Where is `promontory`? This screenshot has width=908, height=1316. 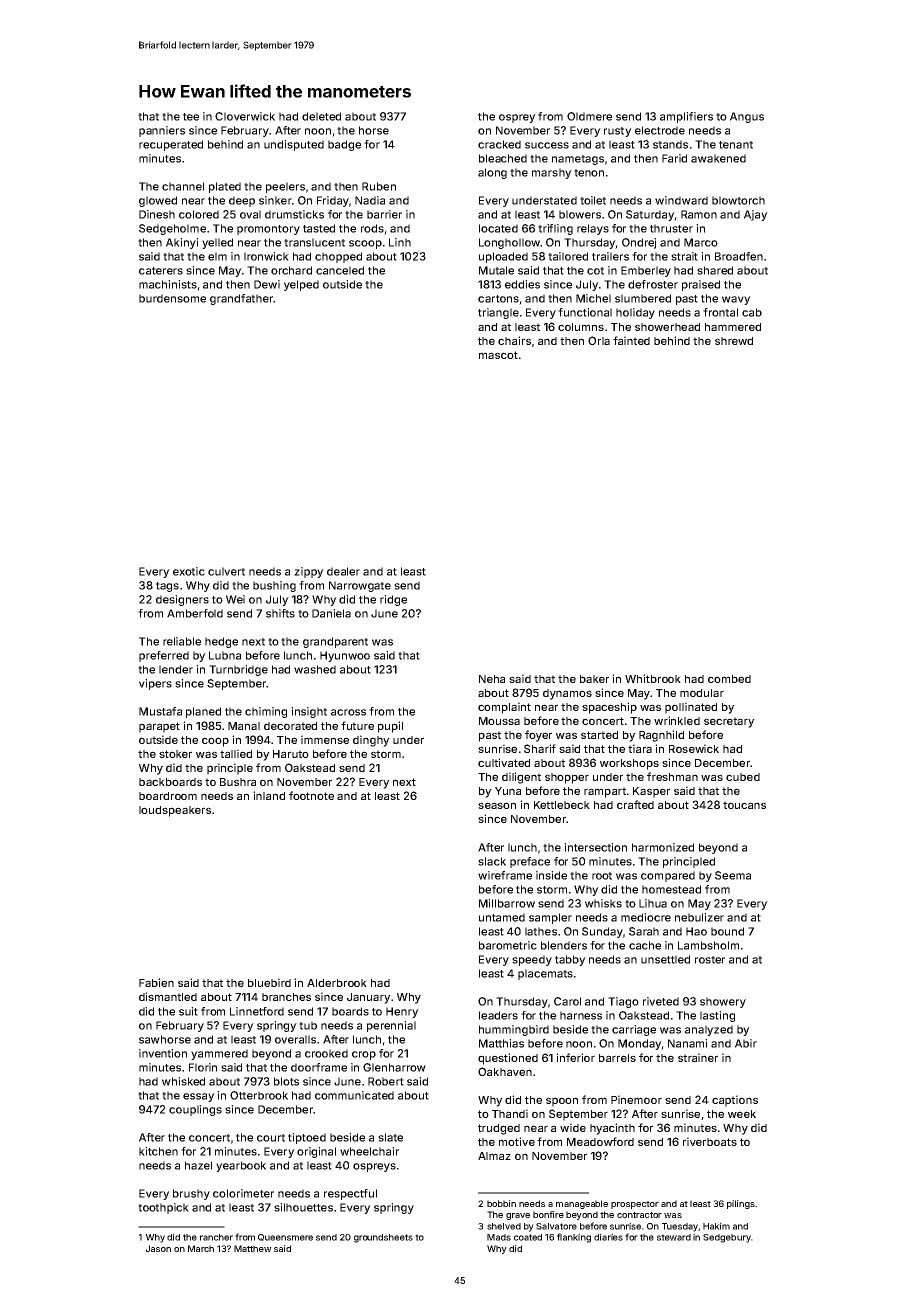 promontory is located at coordinates (268, 230).
